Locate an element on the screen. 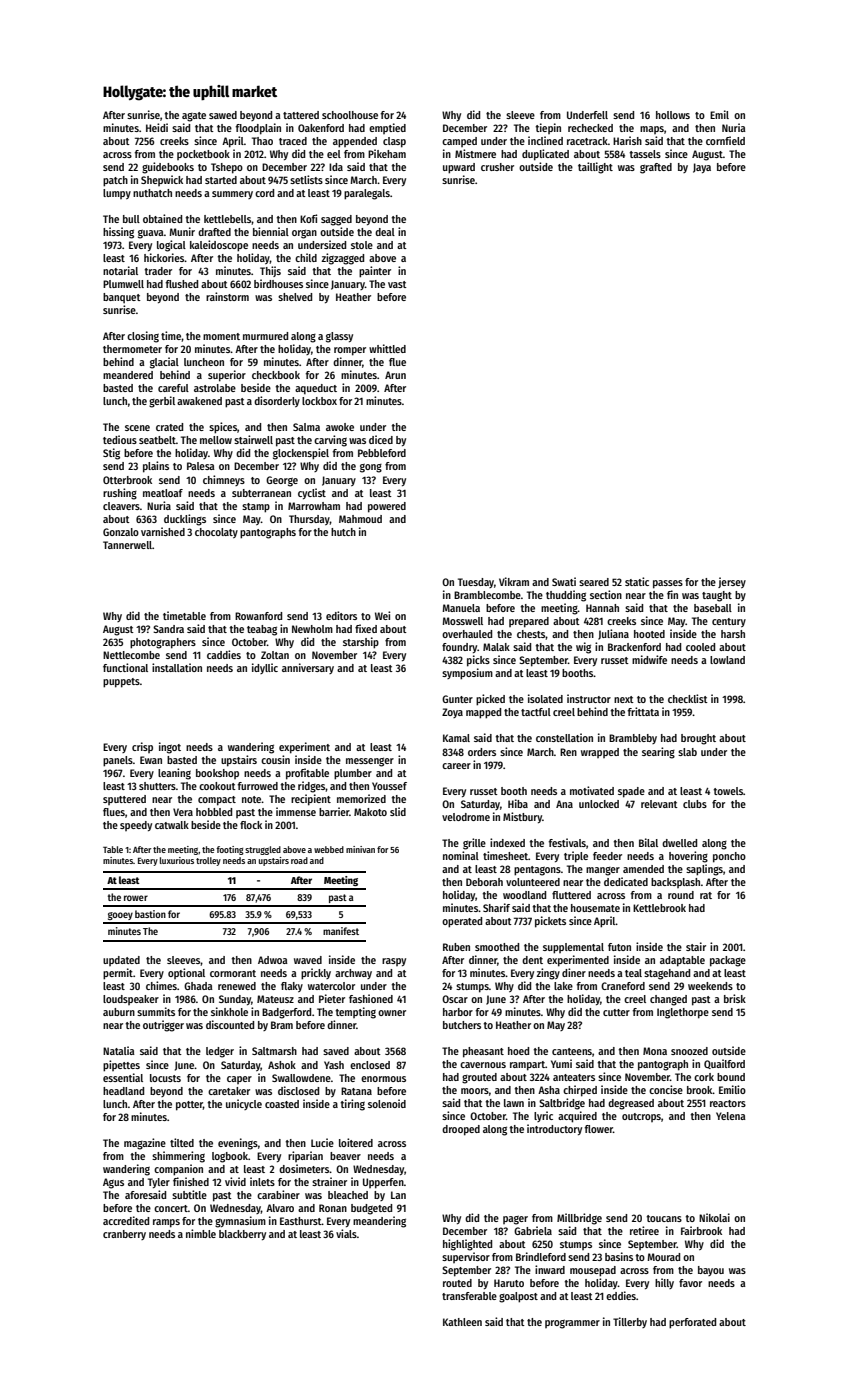  Adwoa is located at coordinates (273, 960).
